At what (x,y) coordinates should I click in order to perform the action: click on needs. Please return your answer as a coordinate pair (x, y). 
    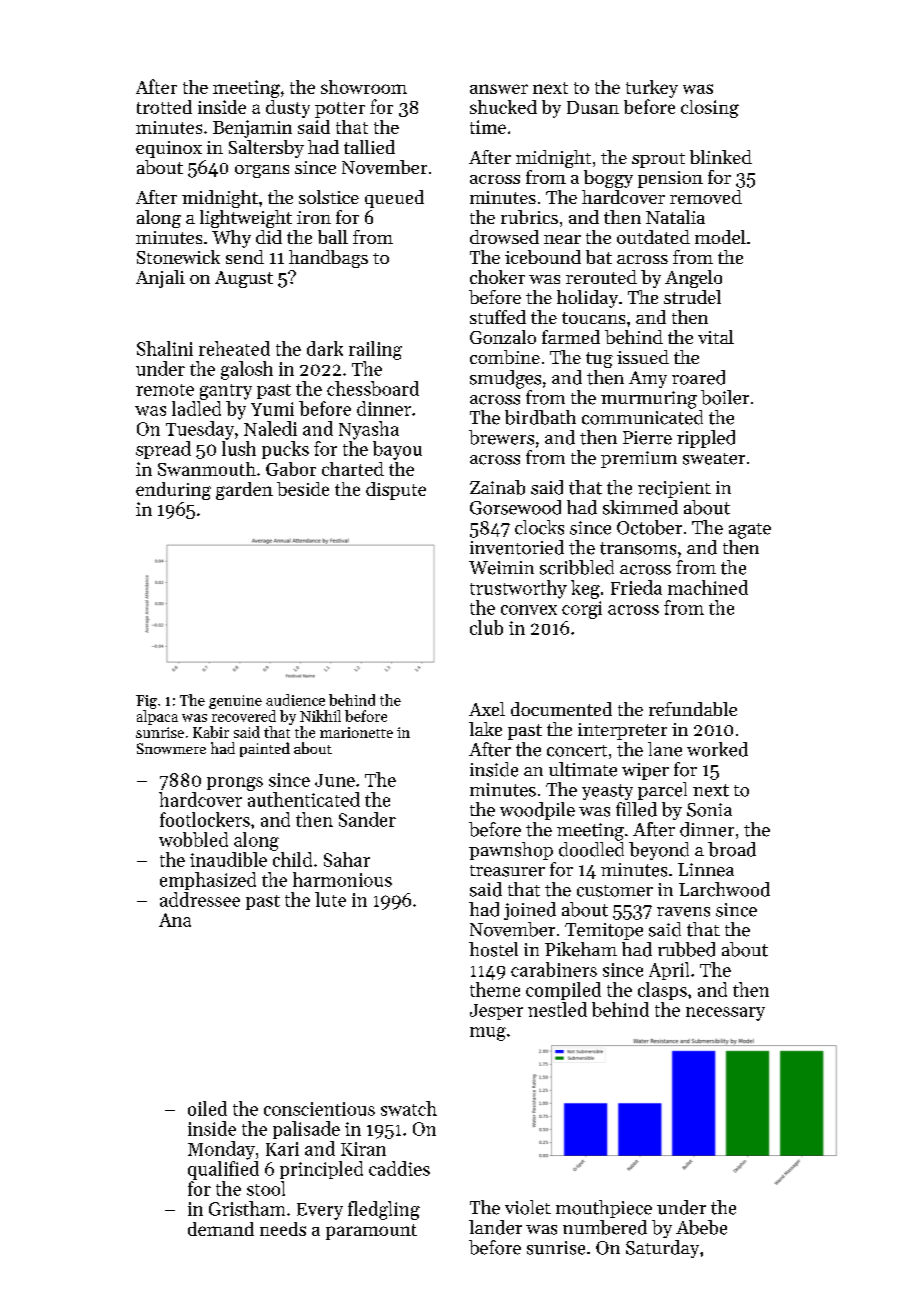
    Looking at the image, I should click on (283, 1229).
